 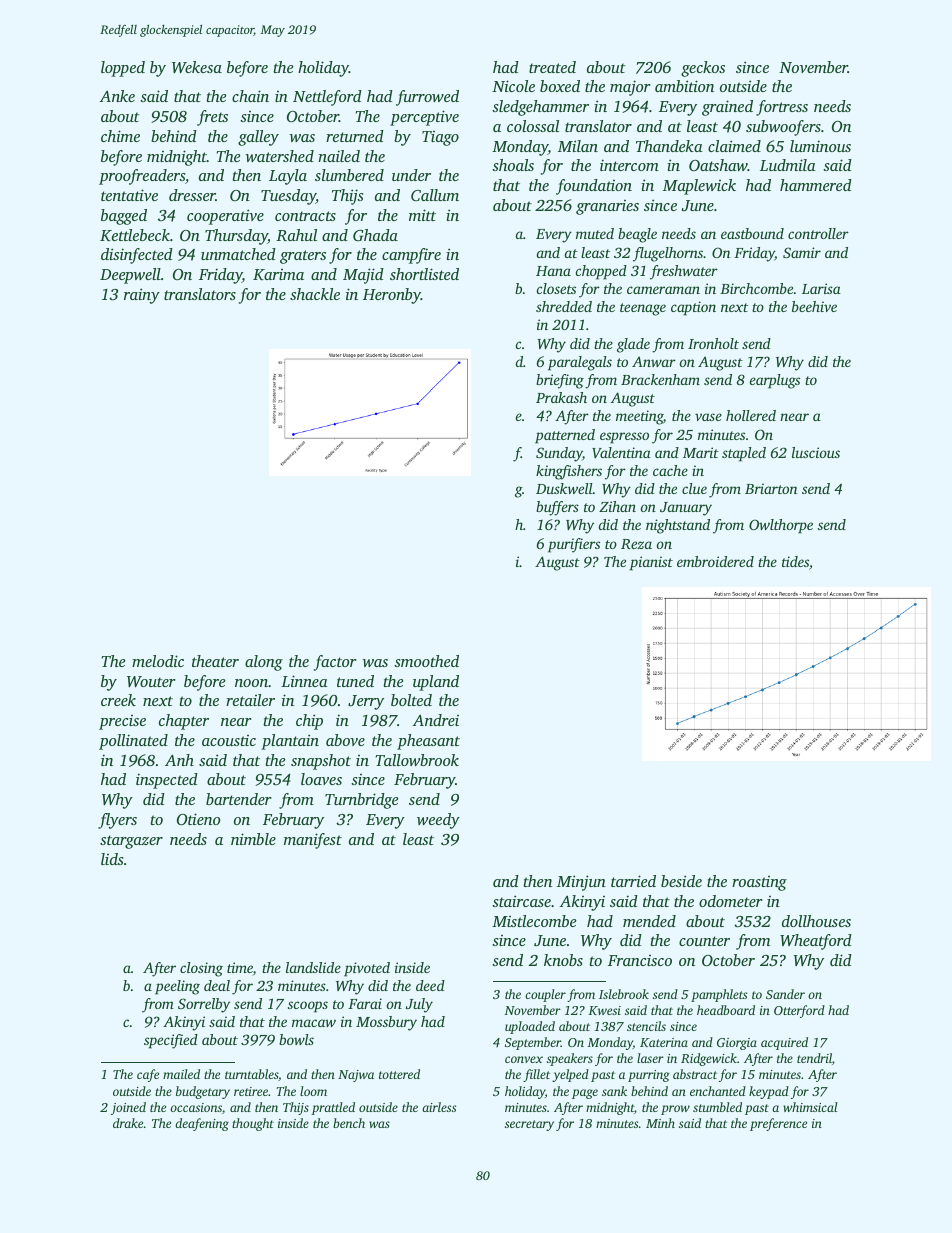 I want to click on secretary, so click(x=529, y=1125).
